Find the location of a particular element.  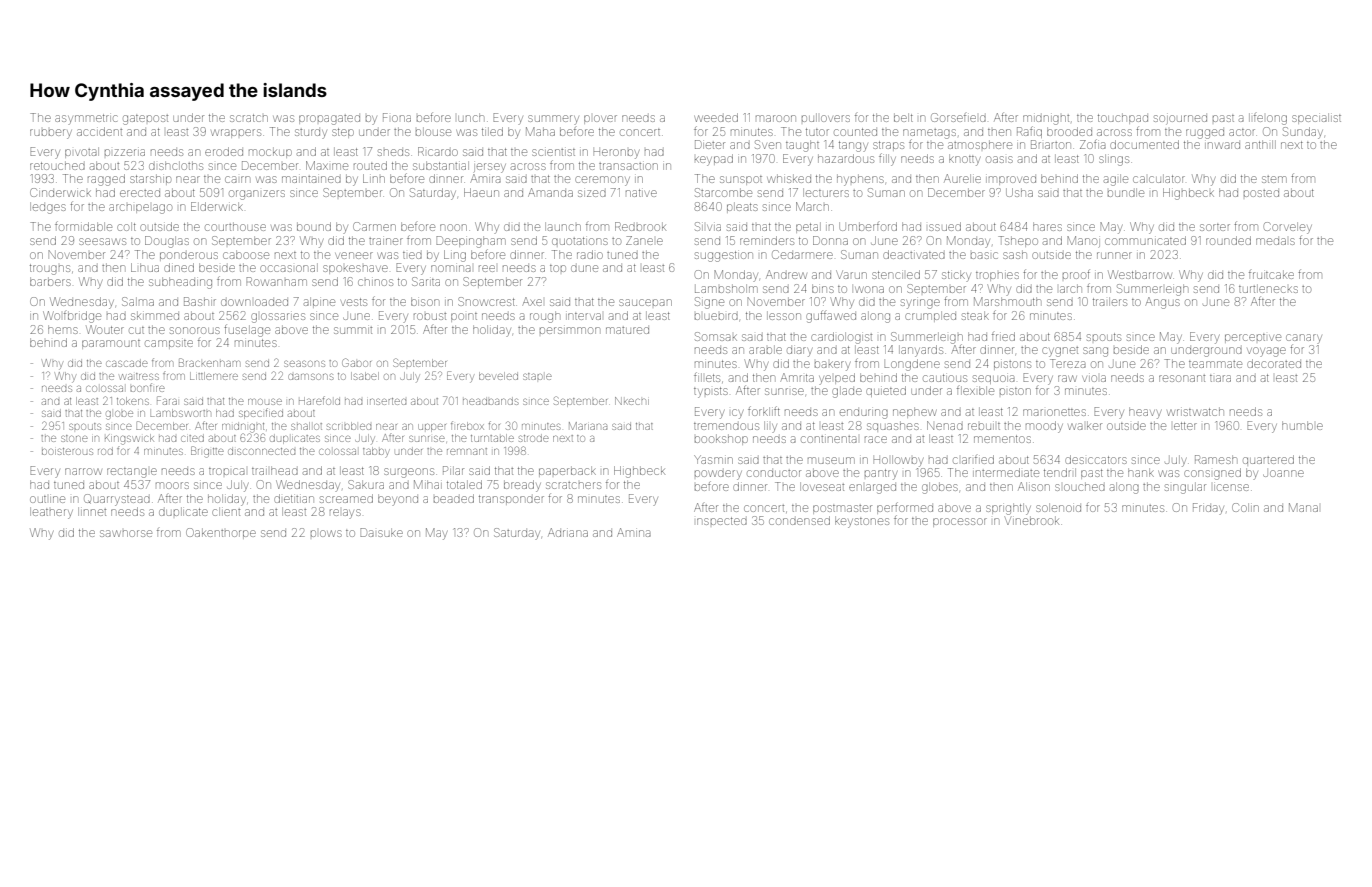

marionettes is located at coordinates (1054, 412).
